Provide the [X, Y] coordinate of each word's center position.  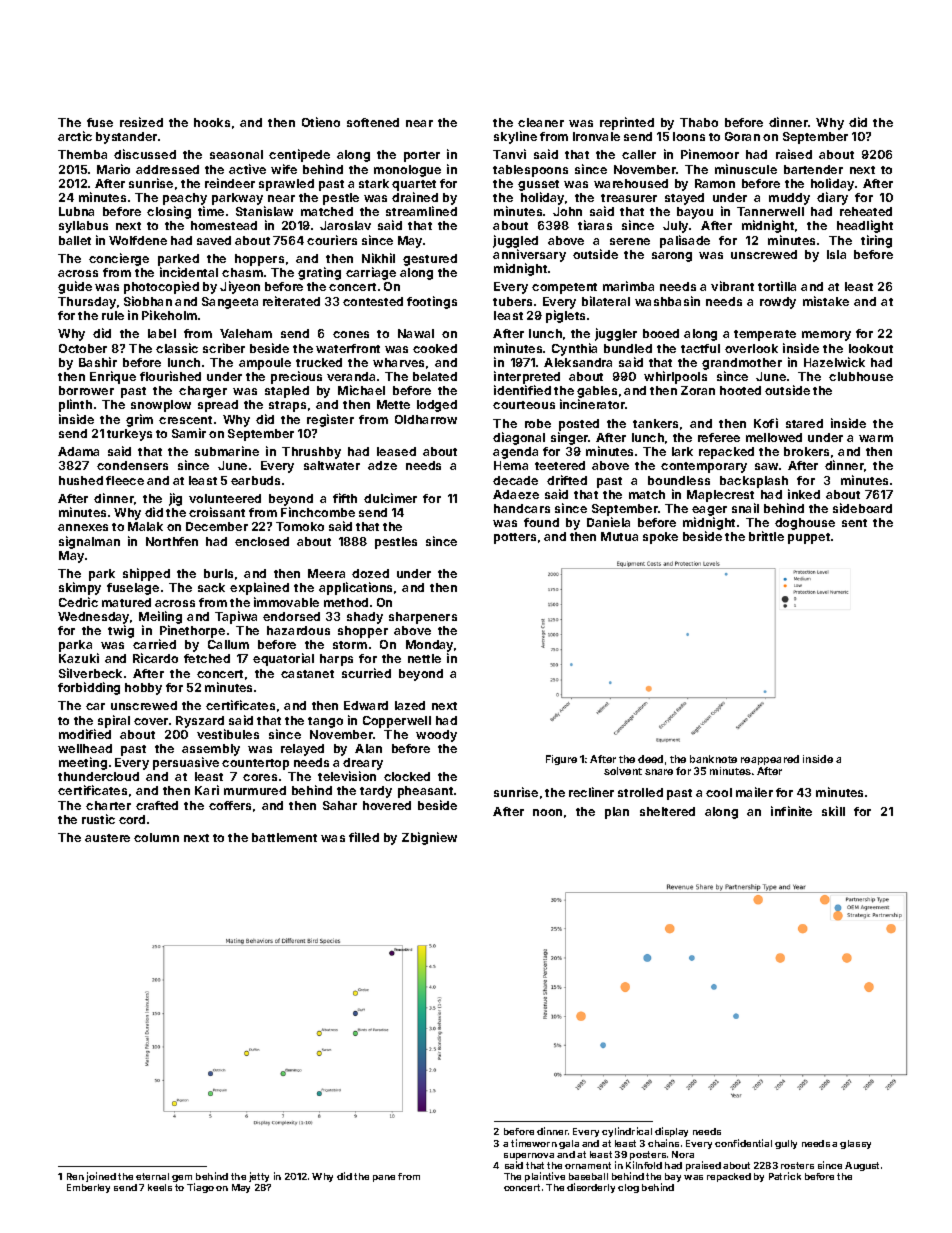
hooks [212, 122]
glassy [855, 1144]
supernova [529, 1156]
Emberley [88, 1188]
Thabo [699, 122]
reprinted [627, 123]
